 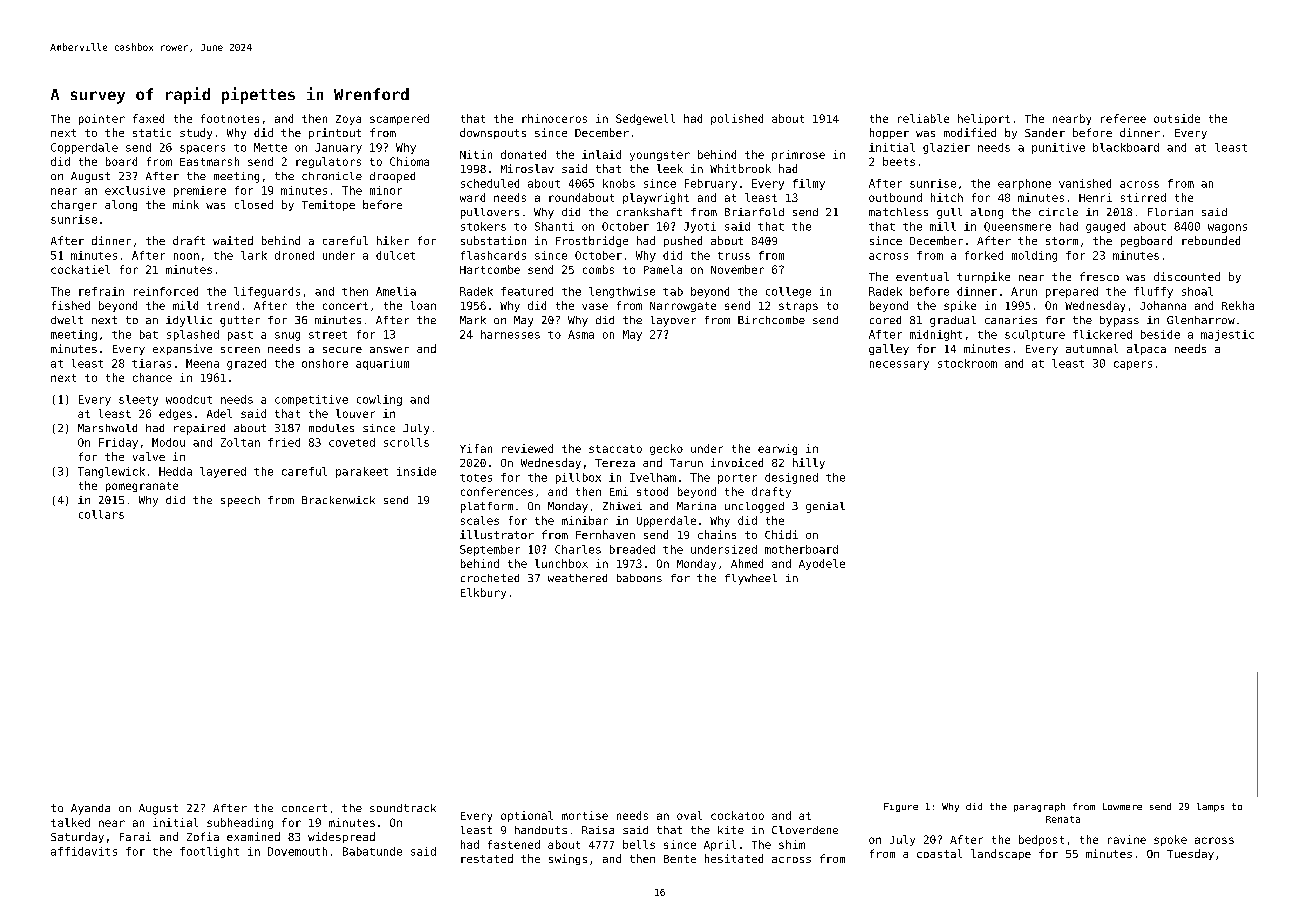 What do you see at coordinates (737, 815) in the image?
I see `cockatoo` at bounding box center [737, 815].
